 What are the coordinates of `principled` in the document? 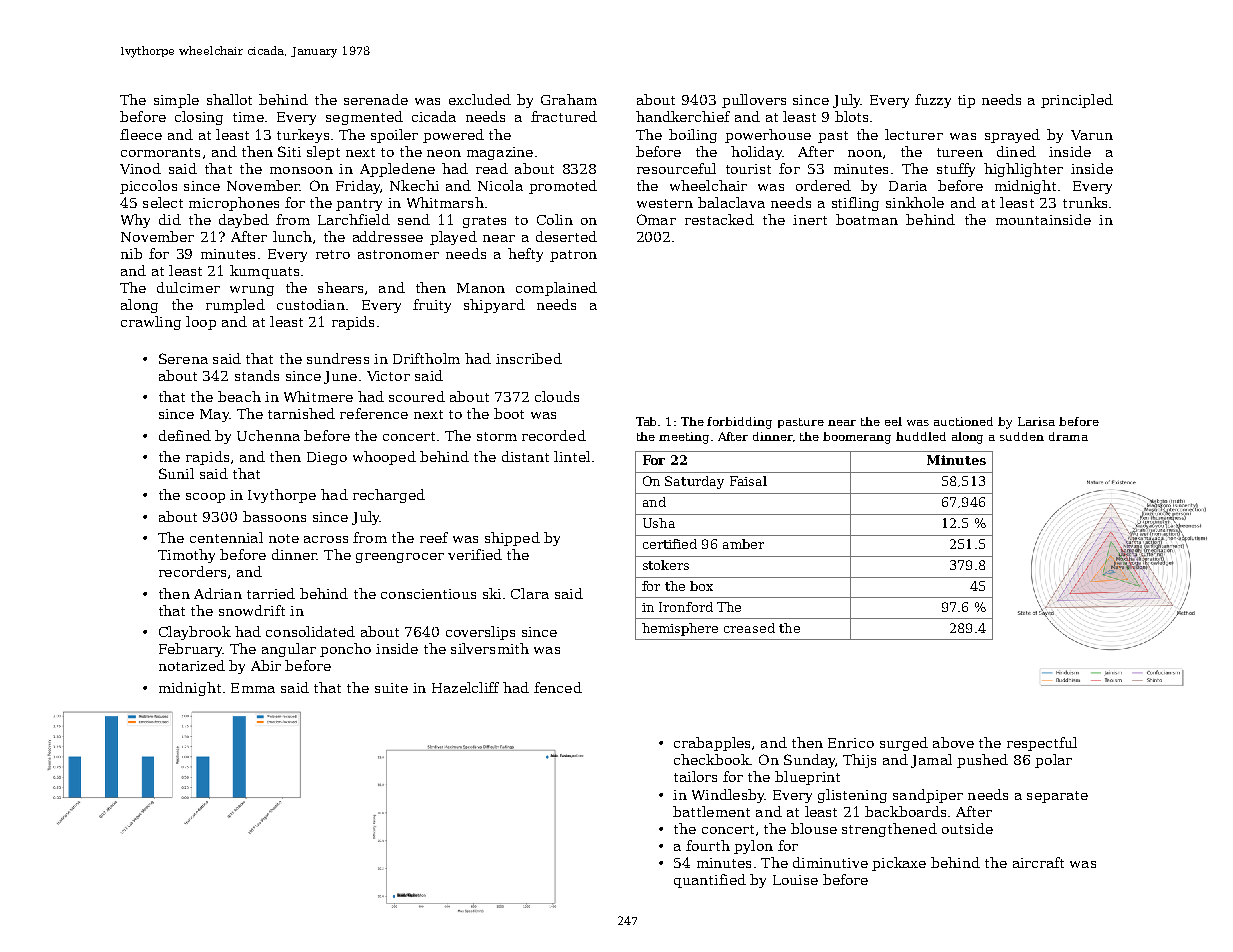 It's located at (1077, 101).
